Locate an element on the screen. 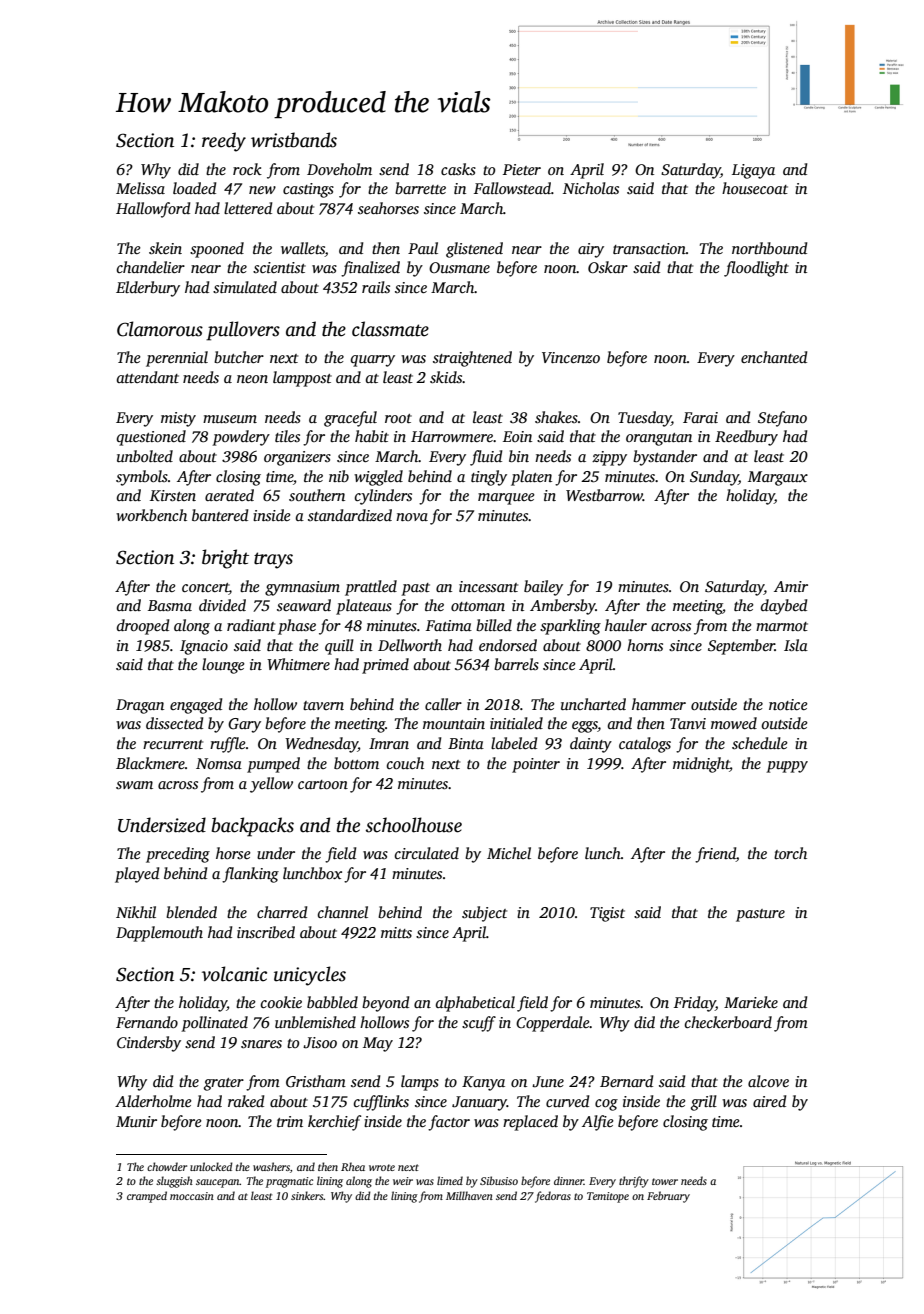 Image resolution: width=924 pixels, height=1314 pixels. incessant is located at coordinates (488, 586).
